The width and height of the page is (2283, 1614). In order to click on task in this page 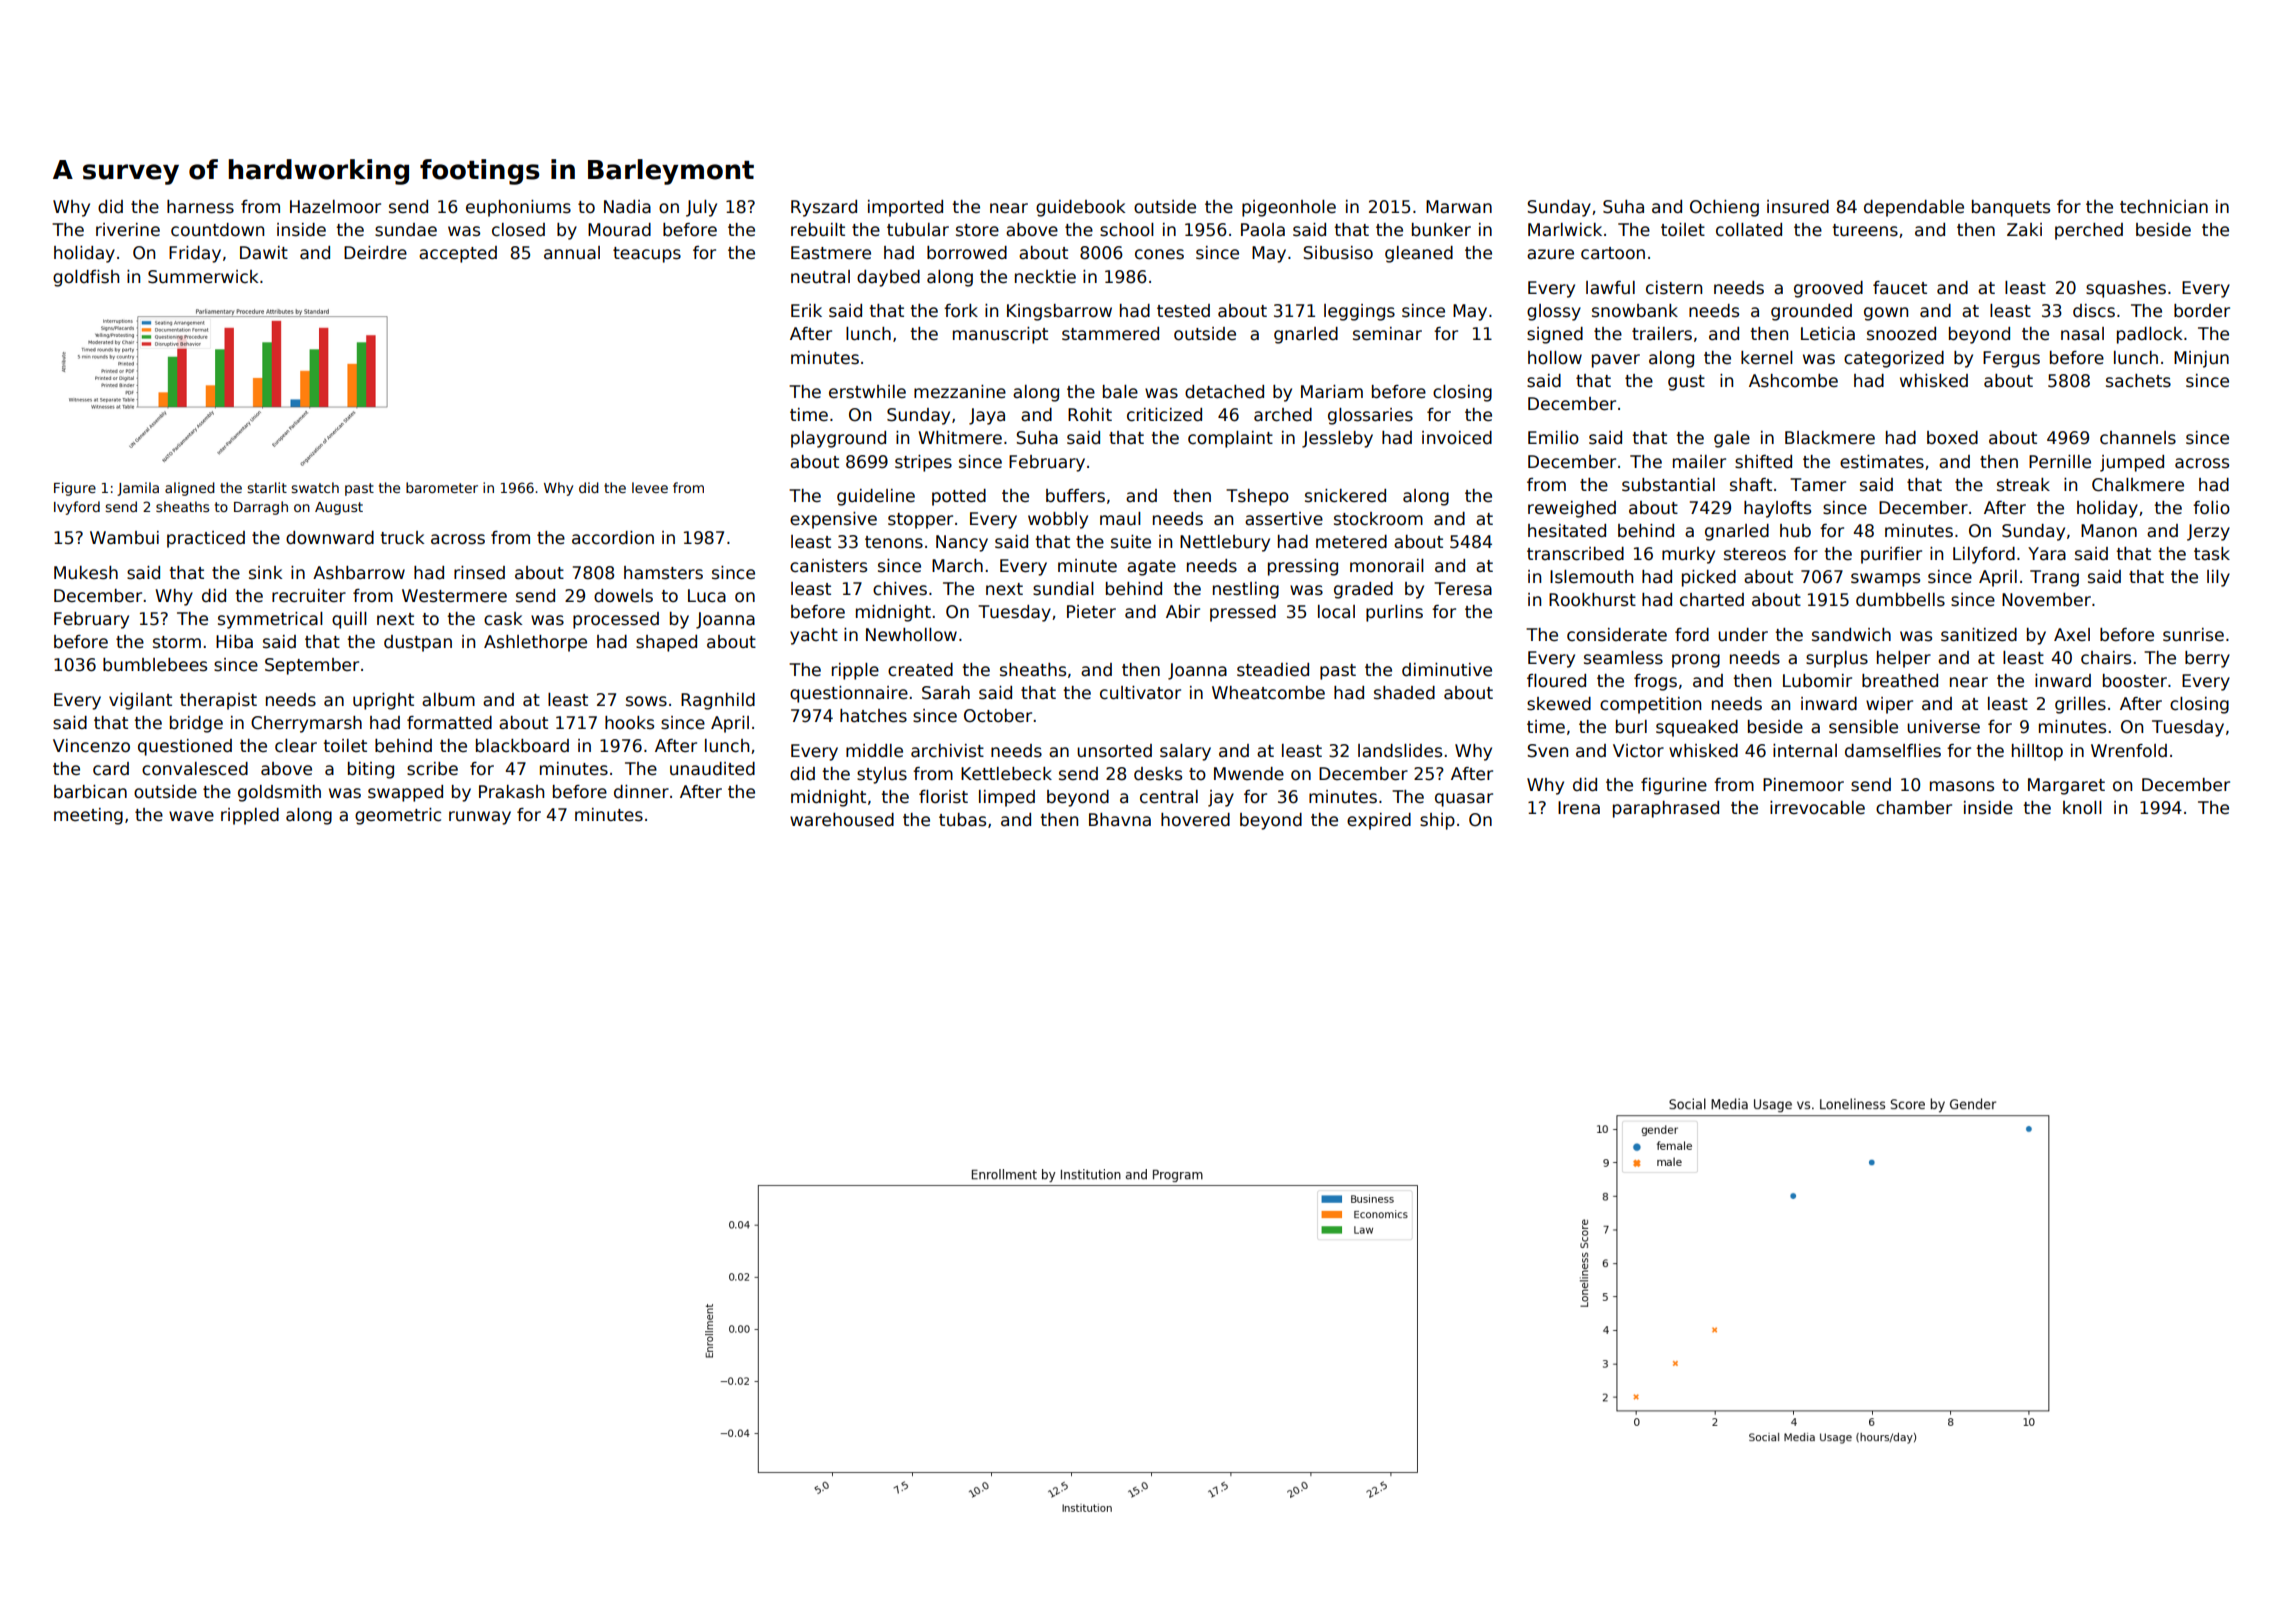, I will do `click(2212, 554)`.
